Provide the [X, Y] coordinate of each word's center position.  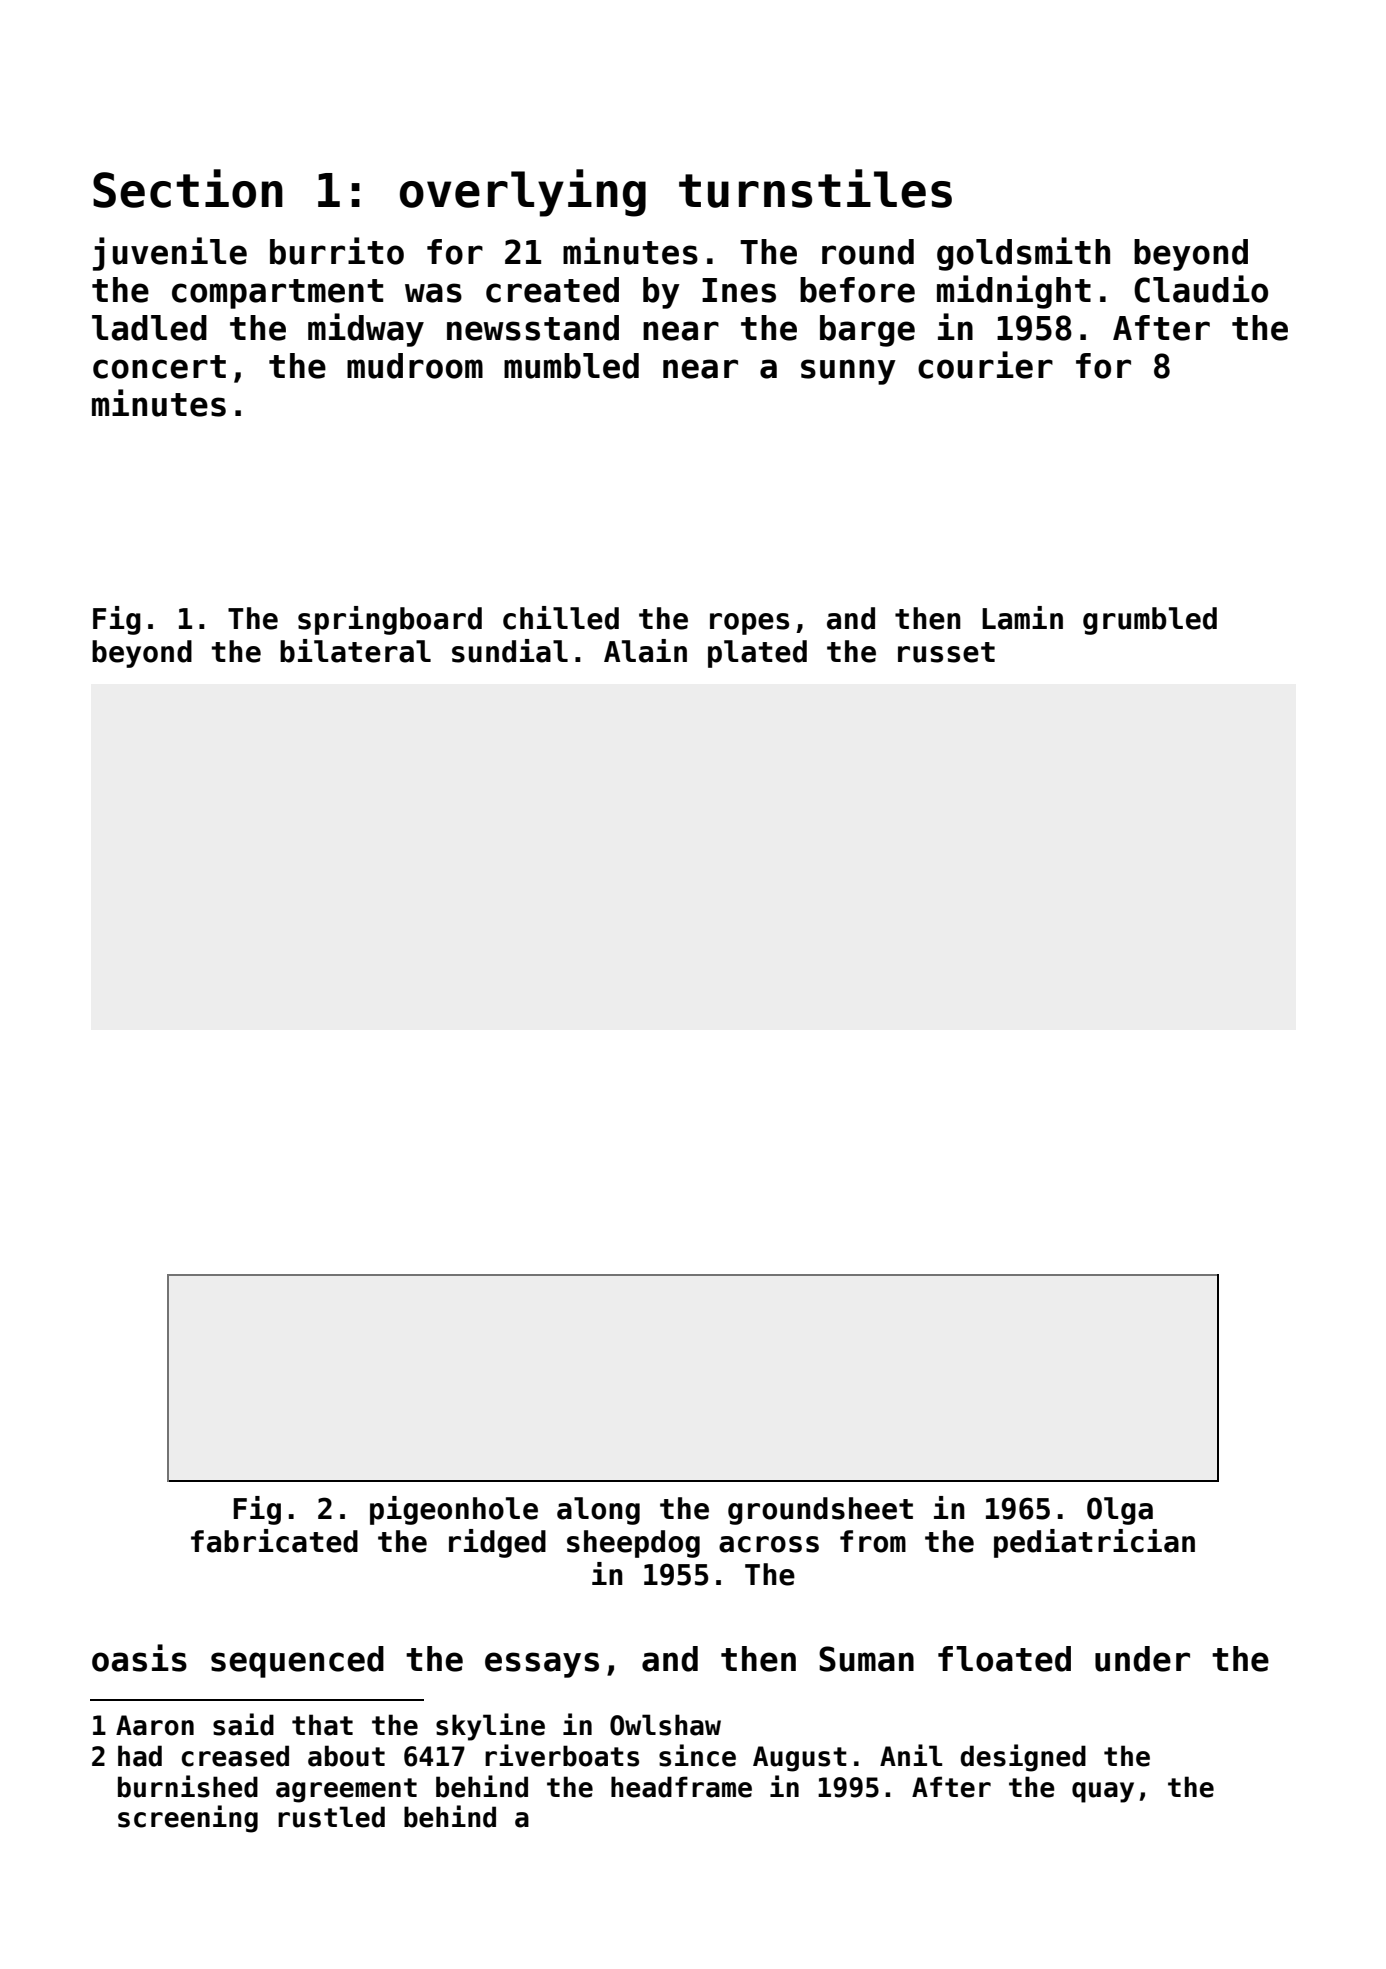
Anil [911, 1755]
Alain [645, 651]
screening [188, 1819]
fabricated [274, 1541]
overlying [523, 193]
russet [946, 652]
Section [188, 188]
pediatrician [1094, 1543]
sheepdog [633, 1544]
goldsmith [1023, 254]
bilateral [355, 651]
